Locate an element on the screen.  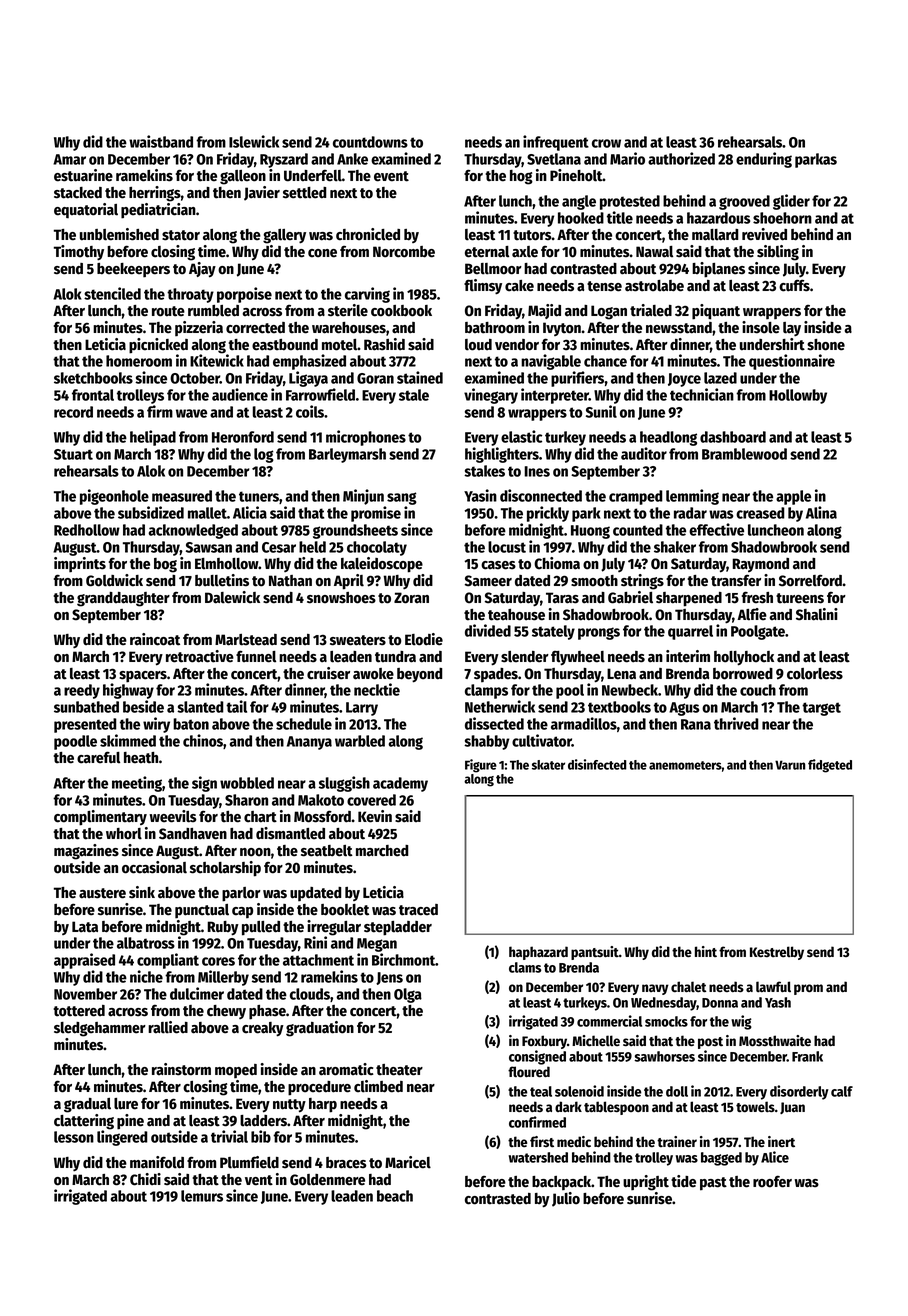
infrequent is located at coordinates (556, 143).
